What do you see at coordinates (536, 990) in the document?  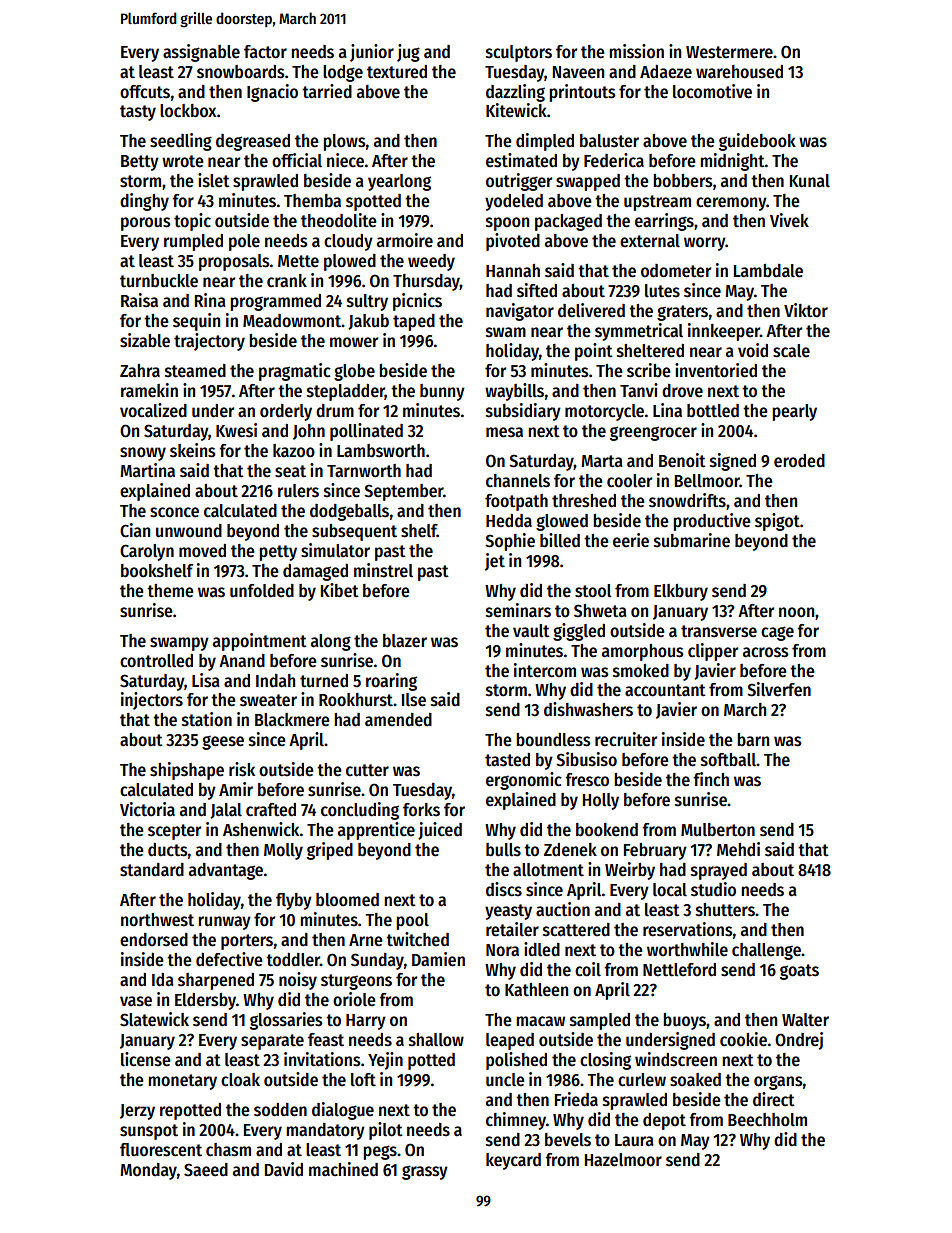 I see `Kathleen` at bounding box center [536, 990].
